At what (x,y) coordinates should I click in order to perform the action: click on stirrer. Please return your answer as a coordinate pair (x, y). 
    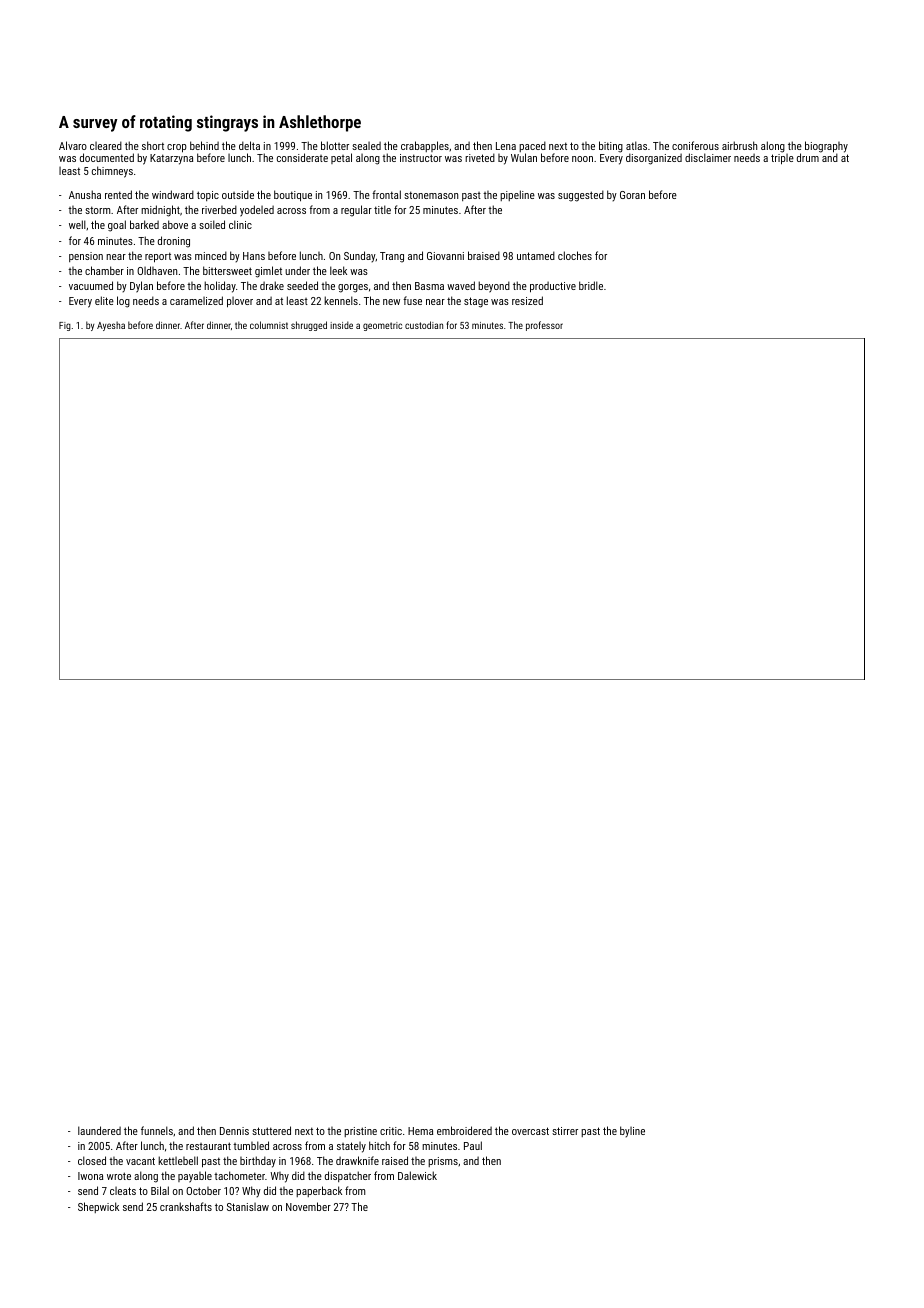
    Looking at the image, I should click on (565, 1131).
